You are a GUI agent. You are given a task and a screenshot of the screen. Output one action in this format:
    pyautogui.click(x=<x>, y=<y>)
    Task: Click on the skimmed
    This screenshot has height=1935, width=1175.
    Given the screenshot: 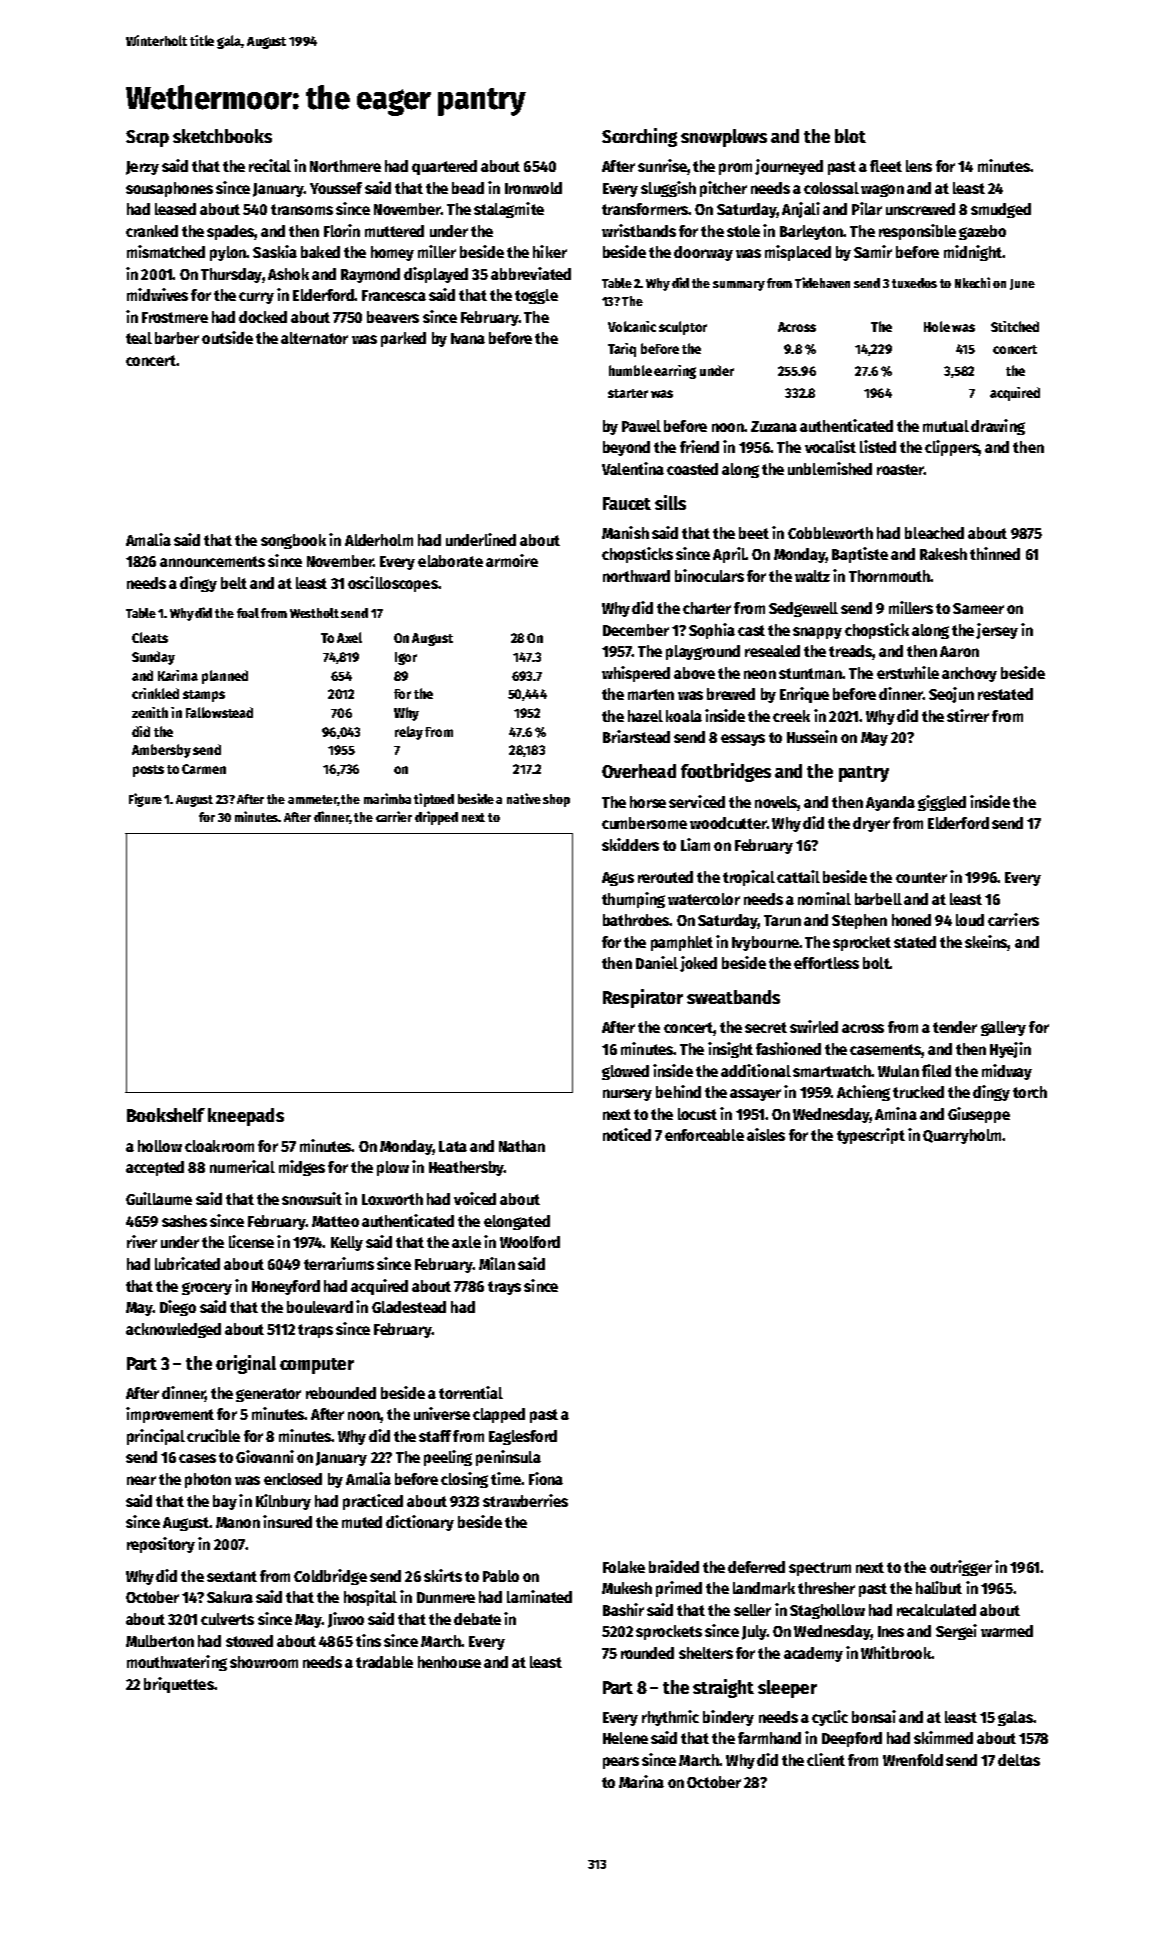 What is the action you would take?
    pyautogui.click(x=943, y=1737)
